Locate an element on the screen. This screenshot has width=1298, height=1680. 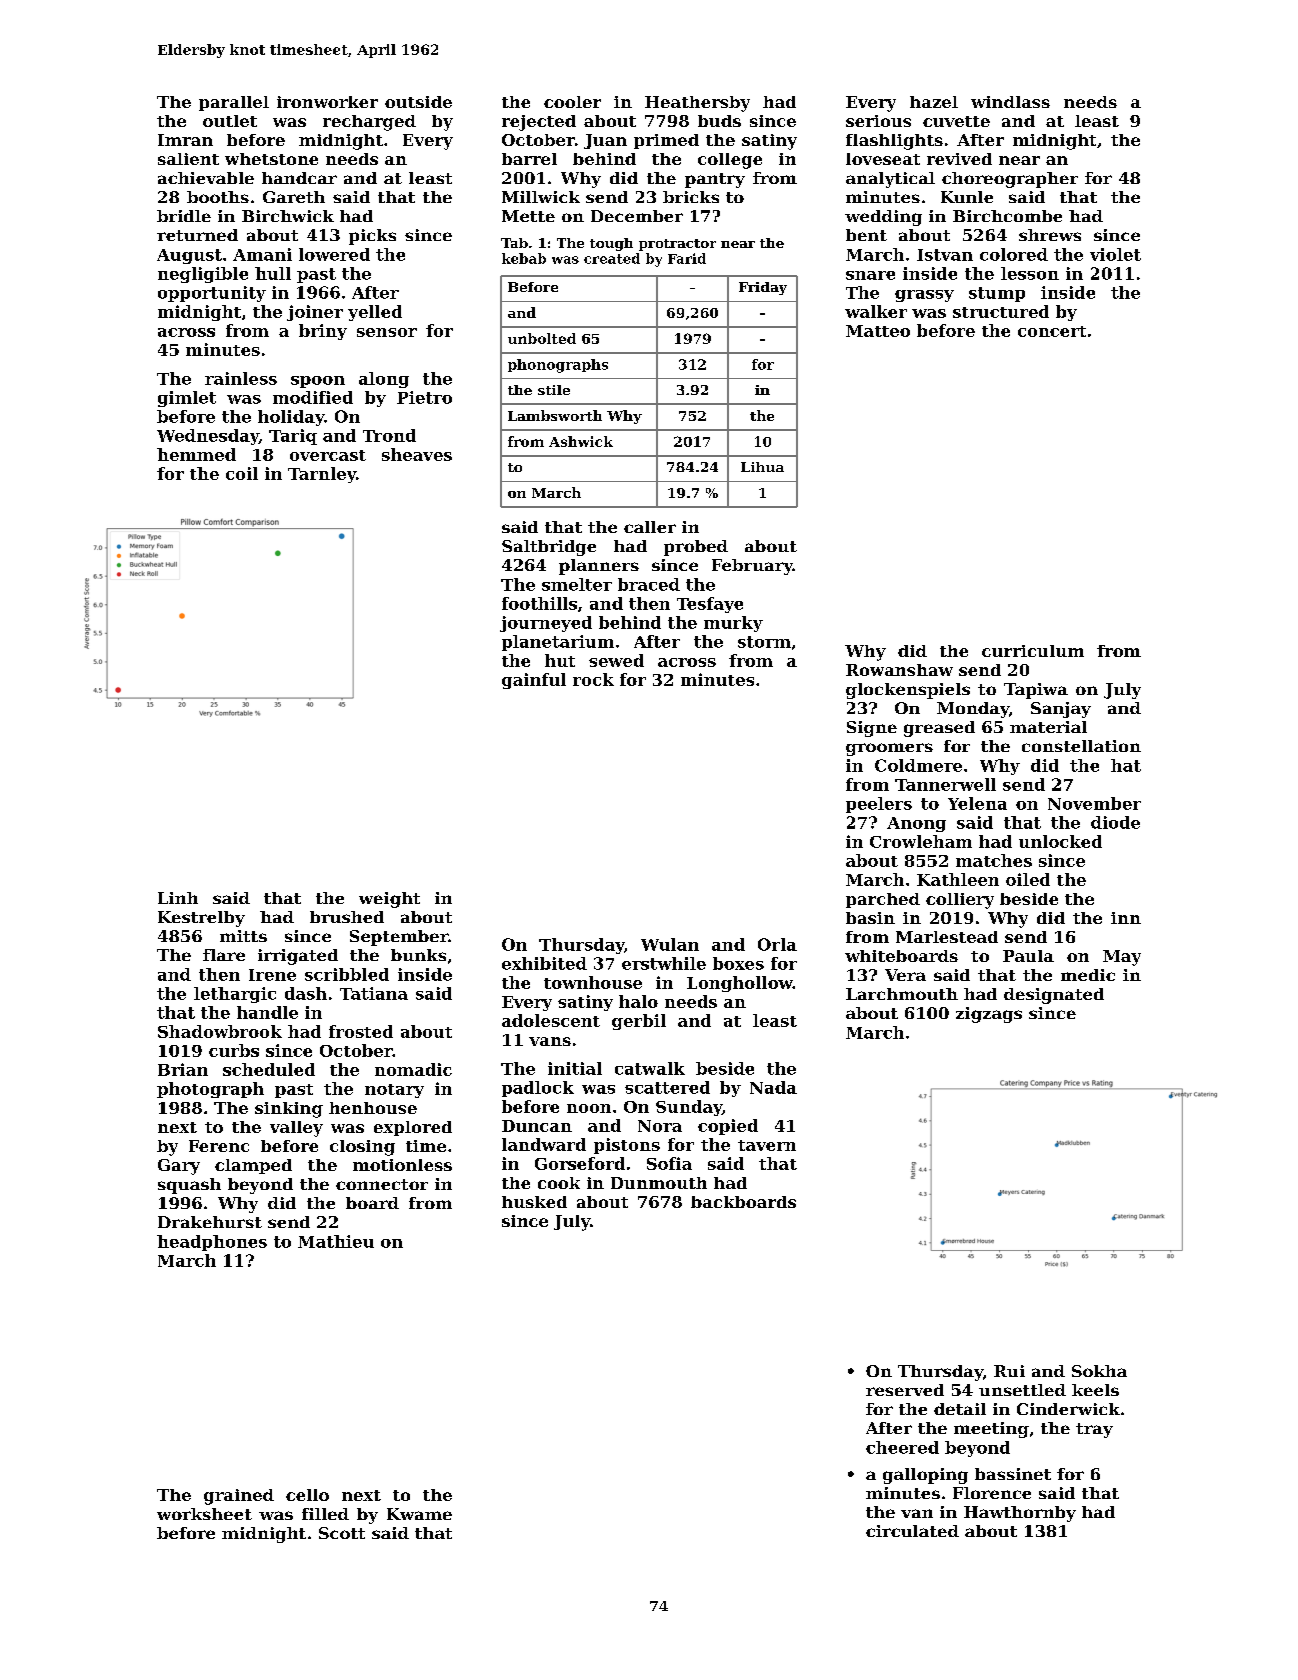
Imran is located at coordinates (185, 140).
